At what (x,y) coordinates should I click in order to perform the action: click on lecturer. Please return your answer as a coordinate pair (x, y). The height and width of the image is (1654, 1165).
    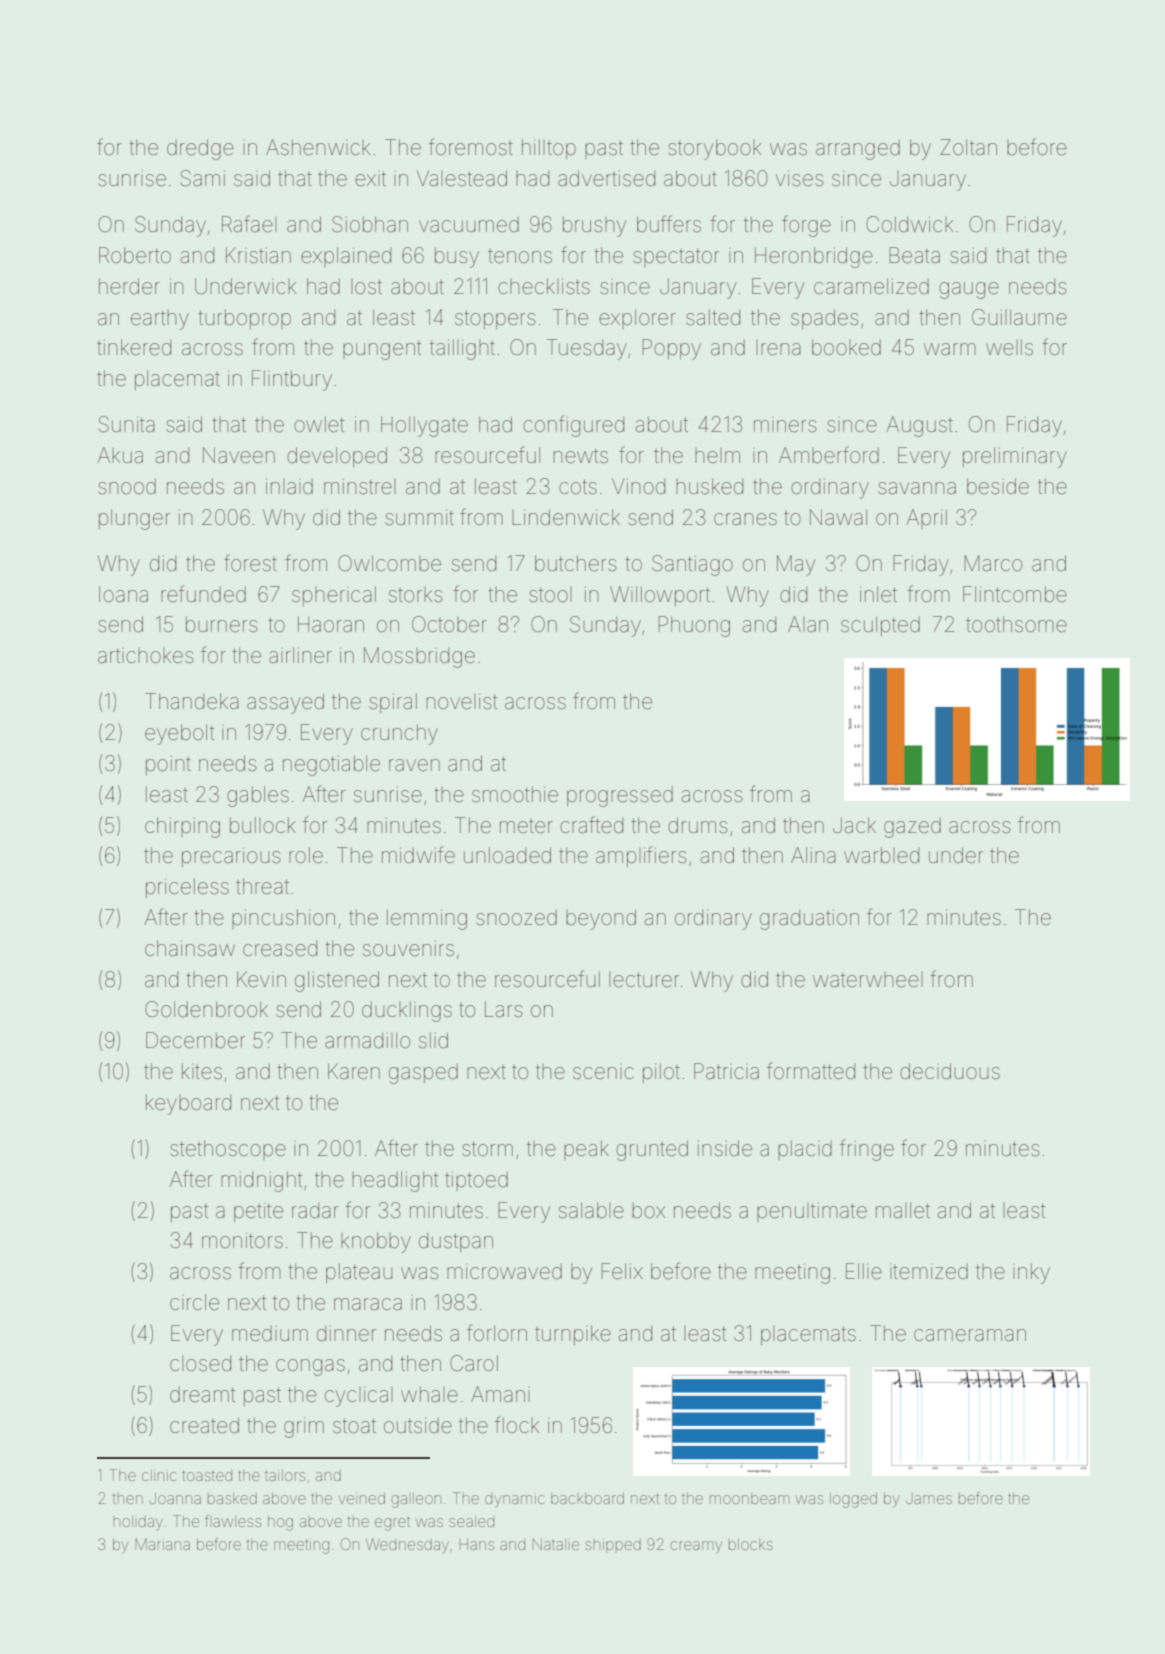
    Looking at the image, I should click on (644, 980).
